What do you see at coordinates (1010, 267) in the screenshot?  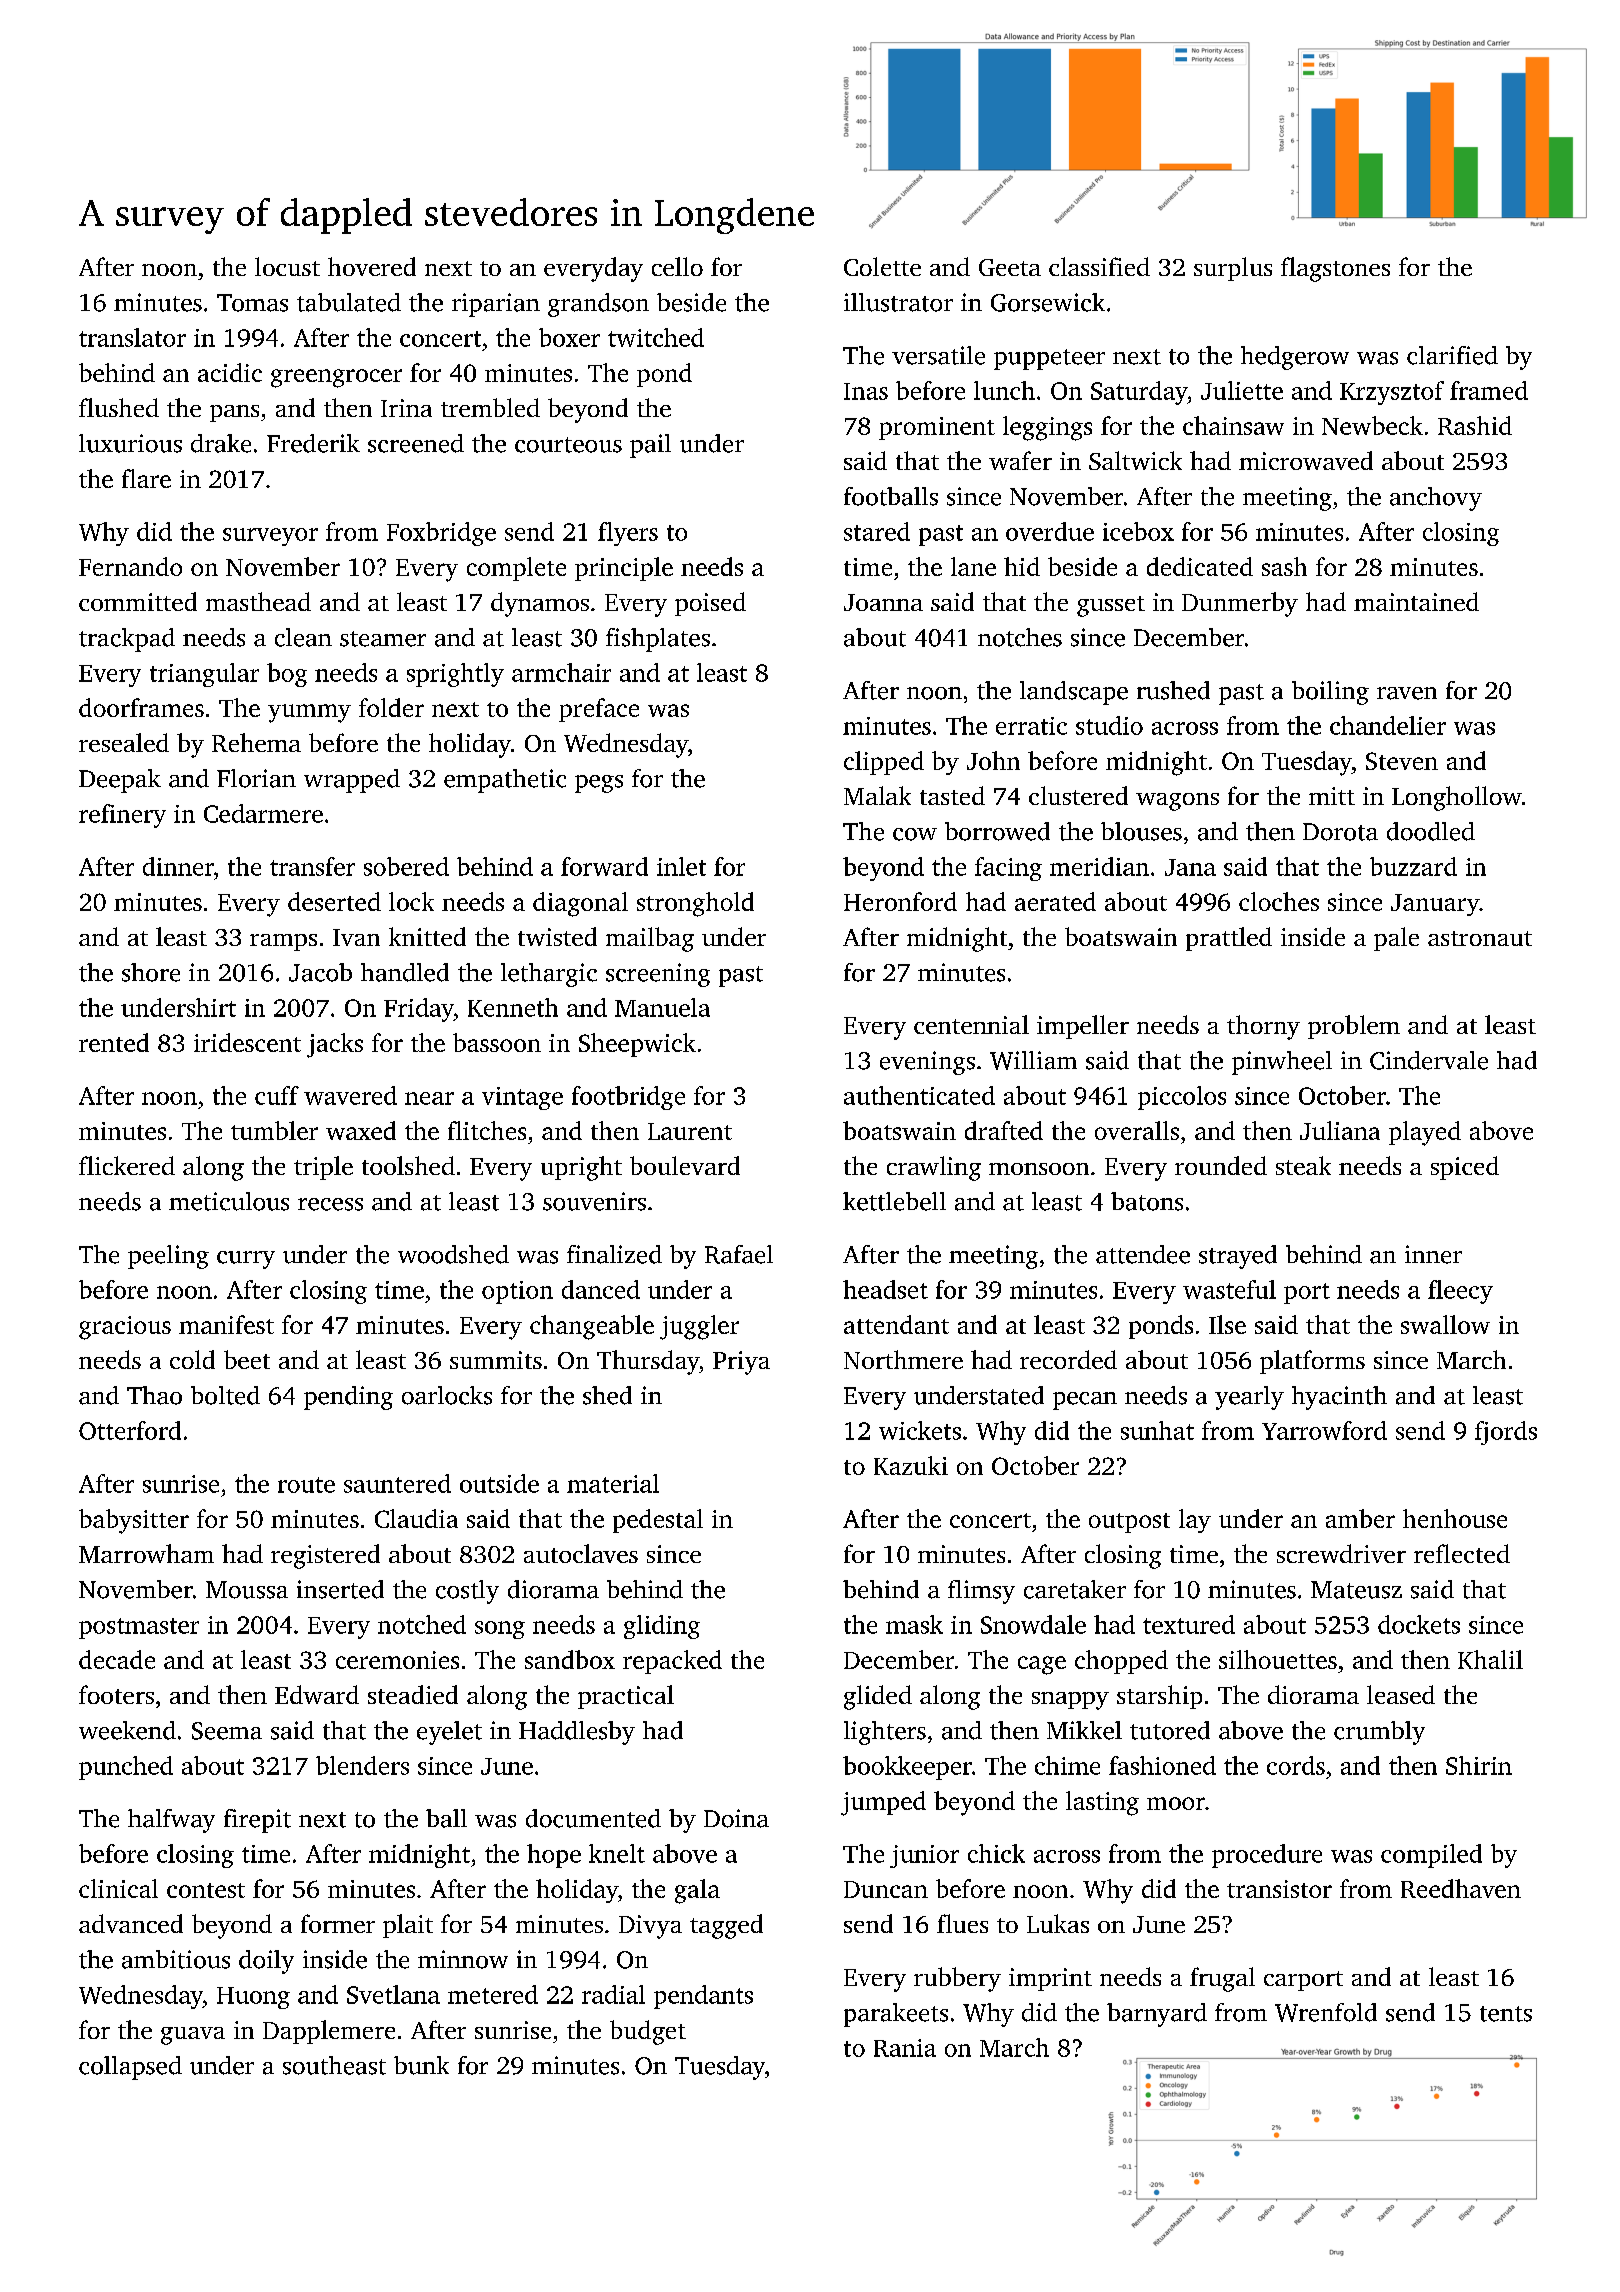 I see `Geeta` at bounding box center [1010, 267].
